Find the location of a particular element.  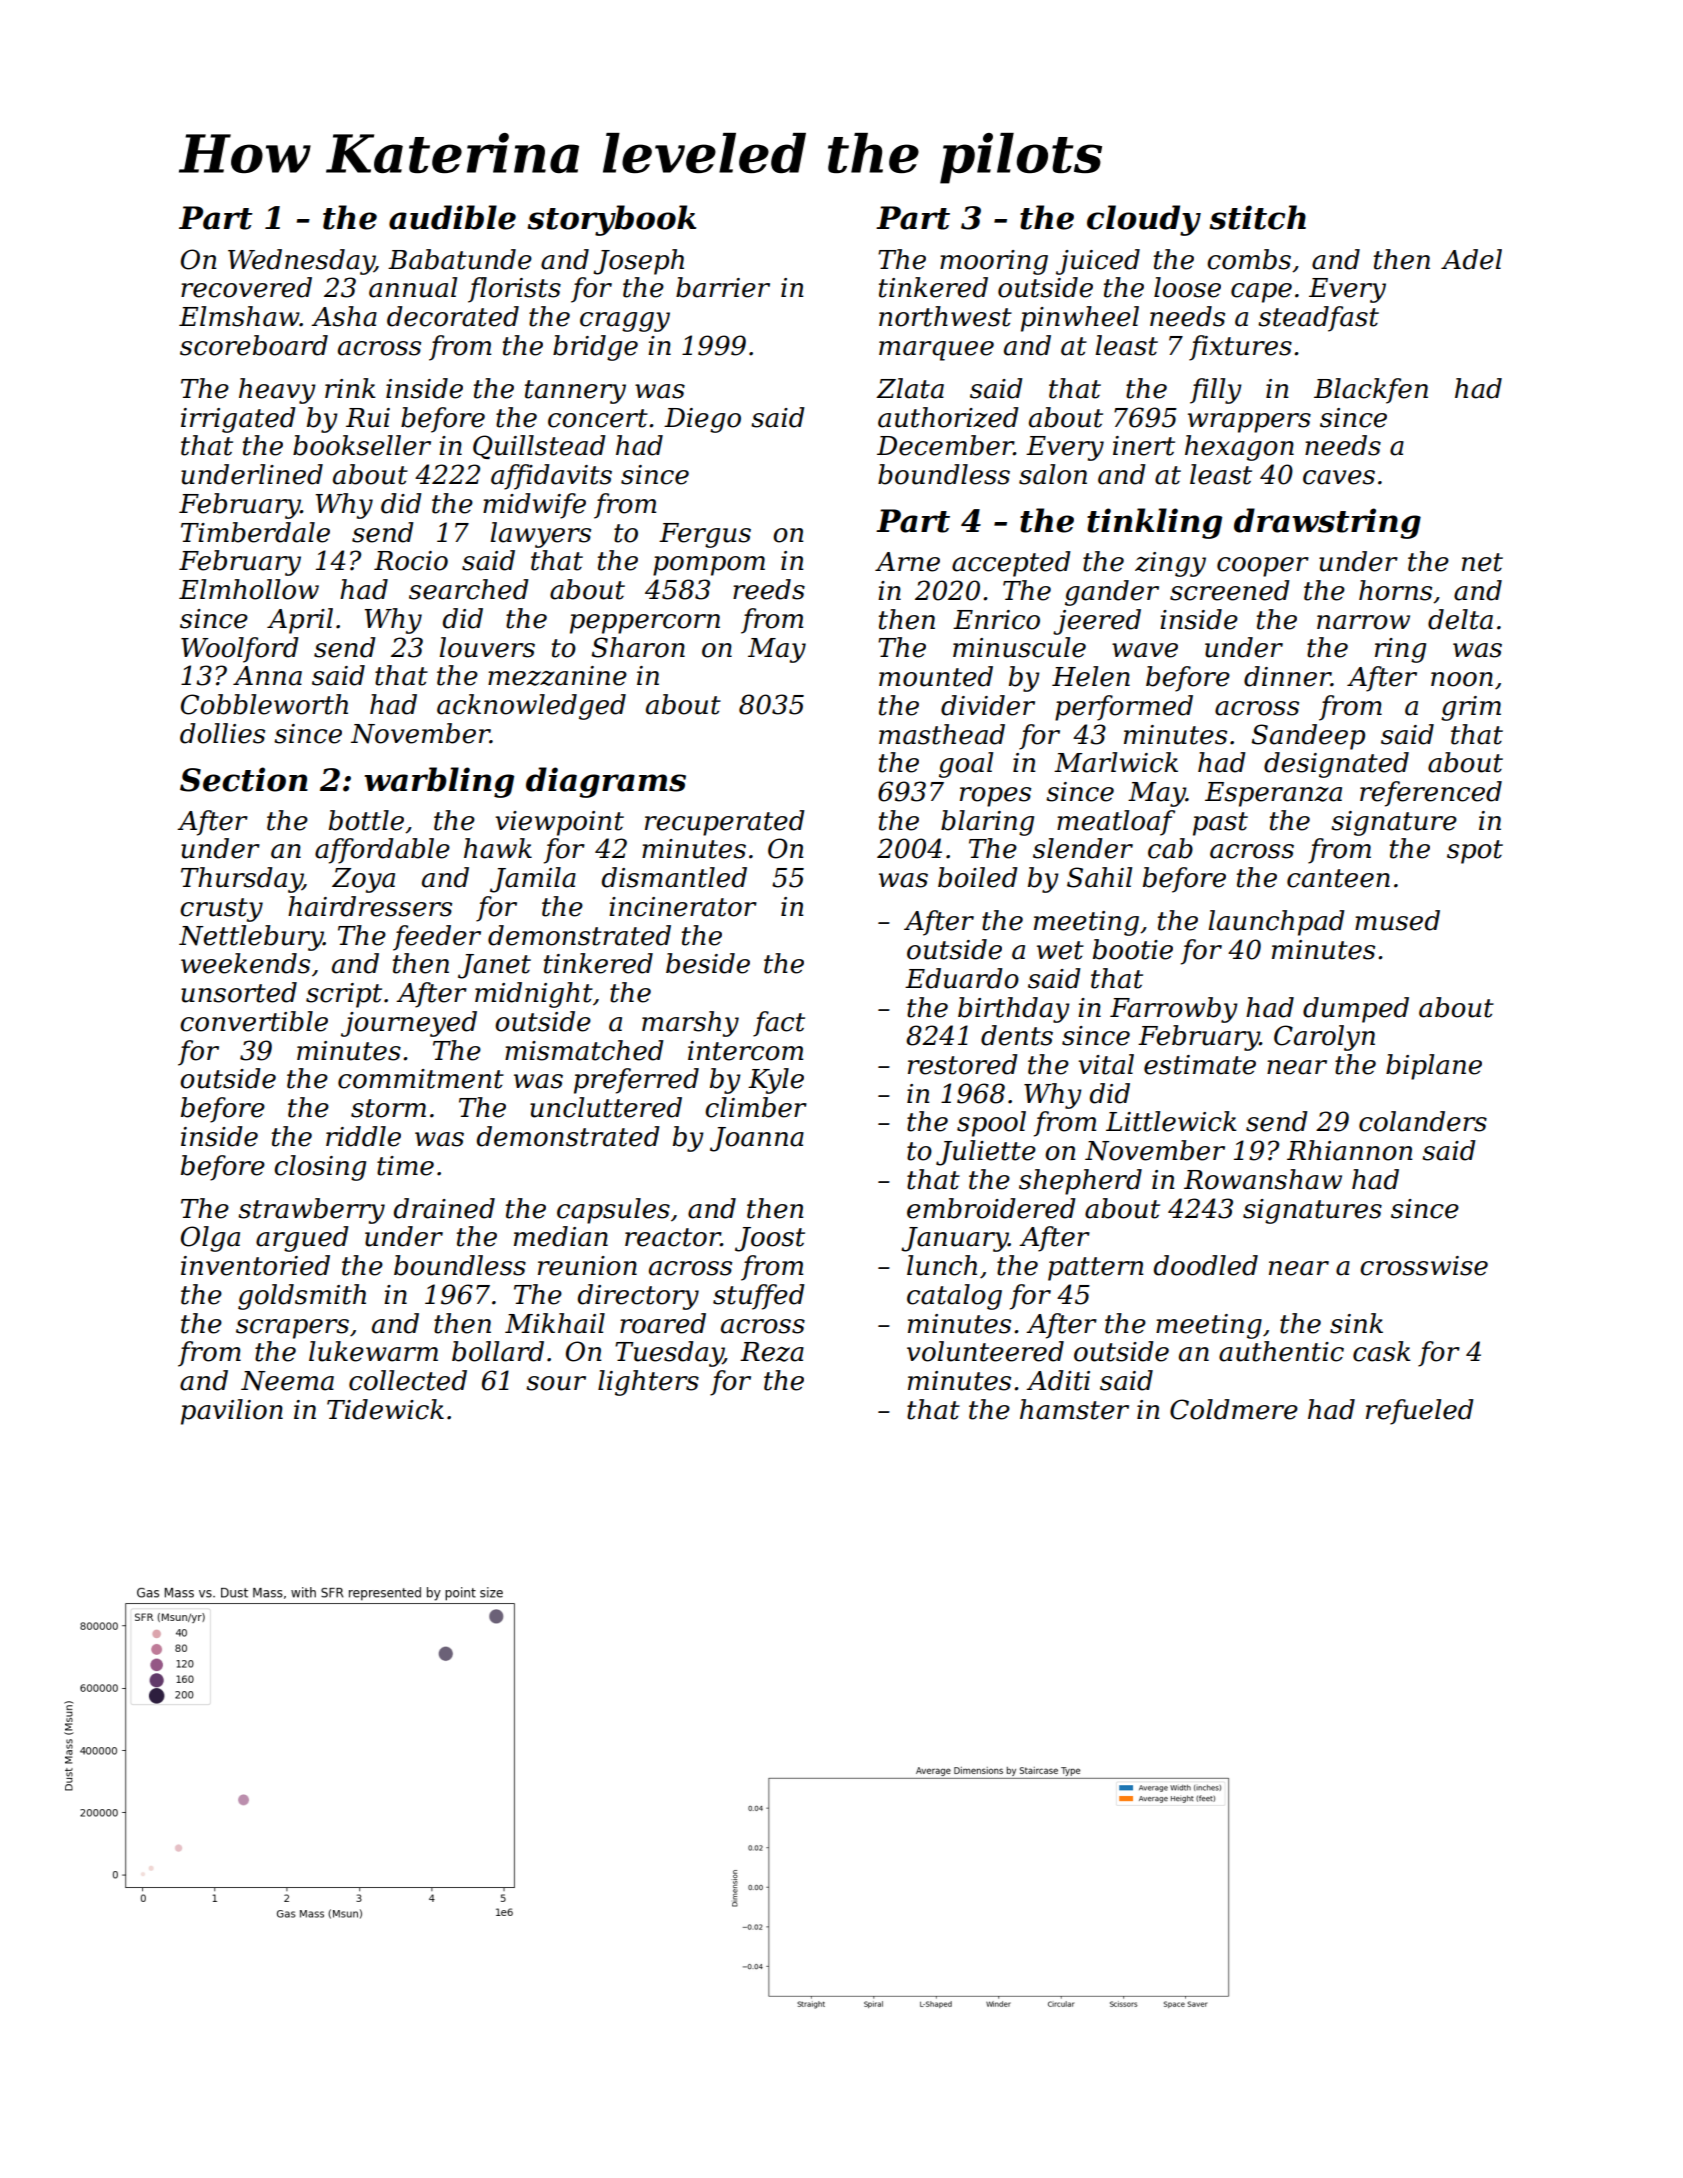

storybook is located at coordinates (612, 220).
